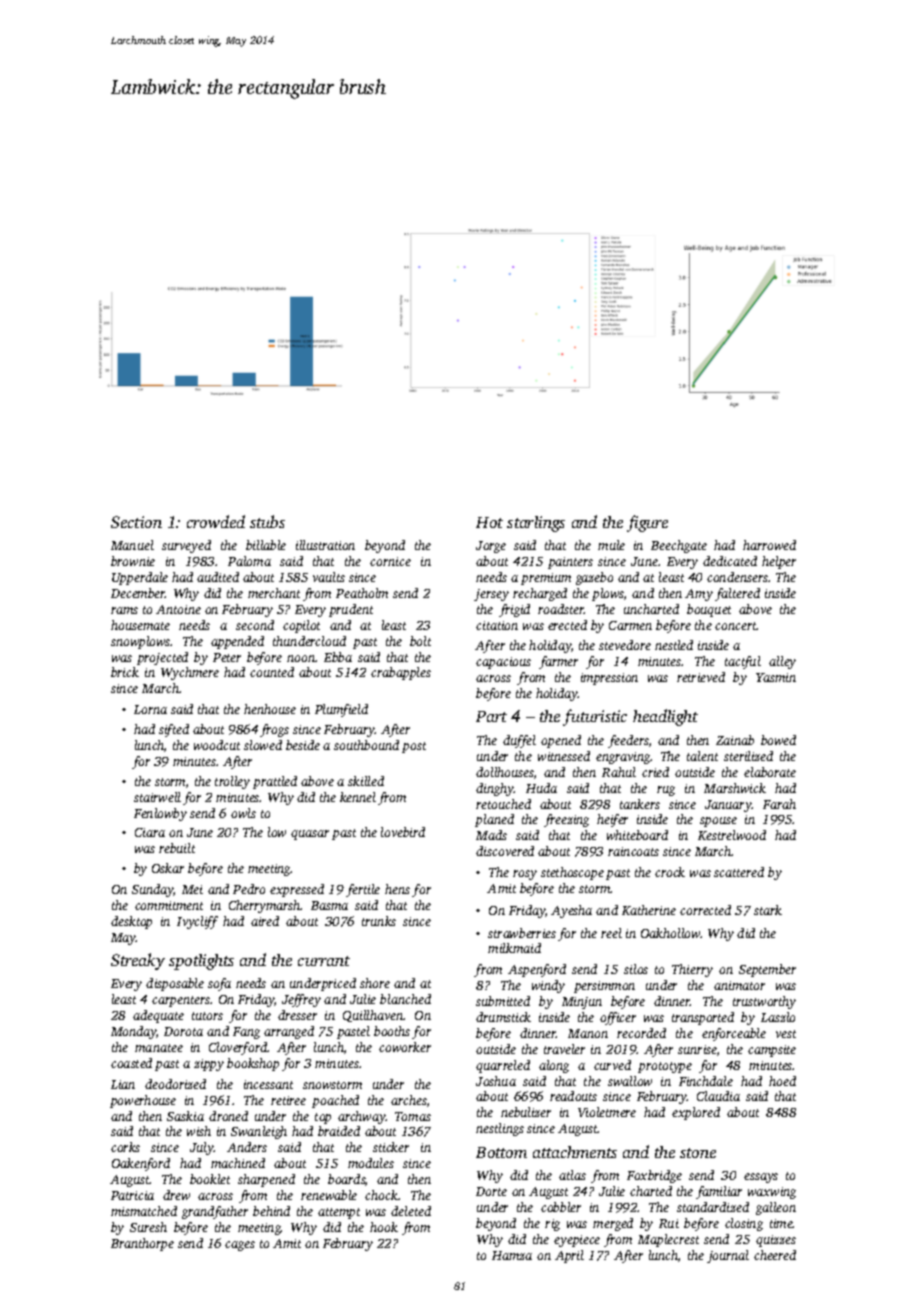  Describe the element at coordinates (136, 522) in the document. I see `Section` at that location.
